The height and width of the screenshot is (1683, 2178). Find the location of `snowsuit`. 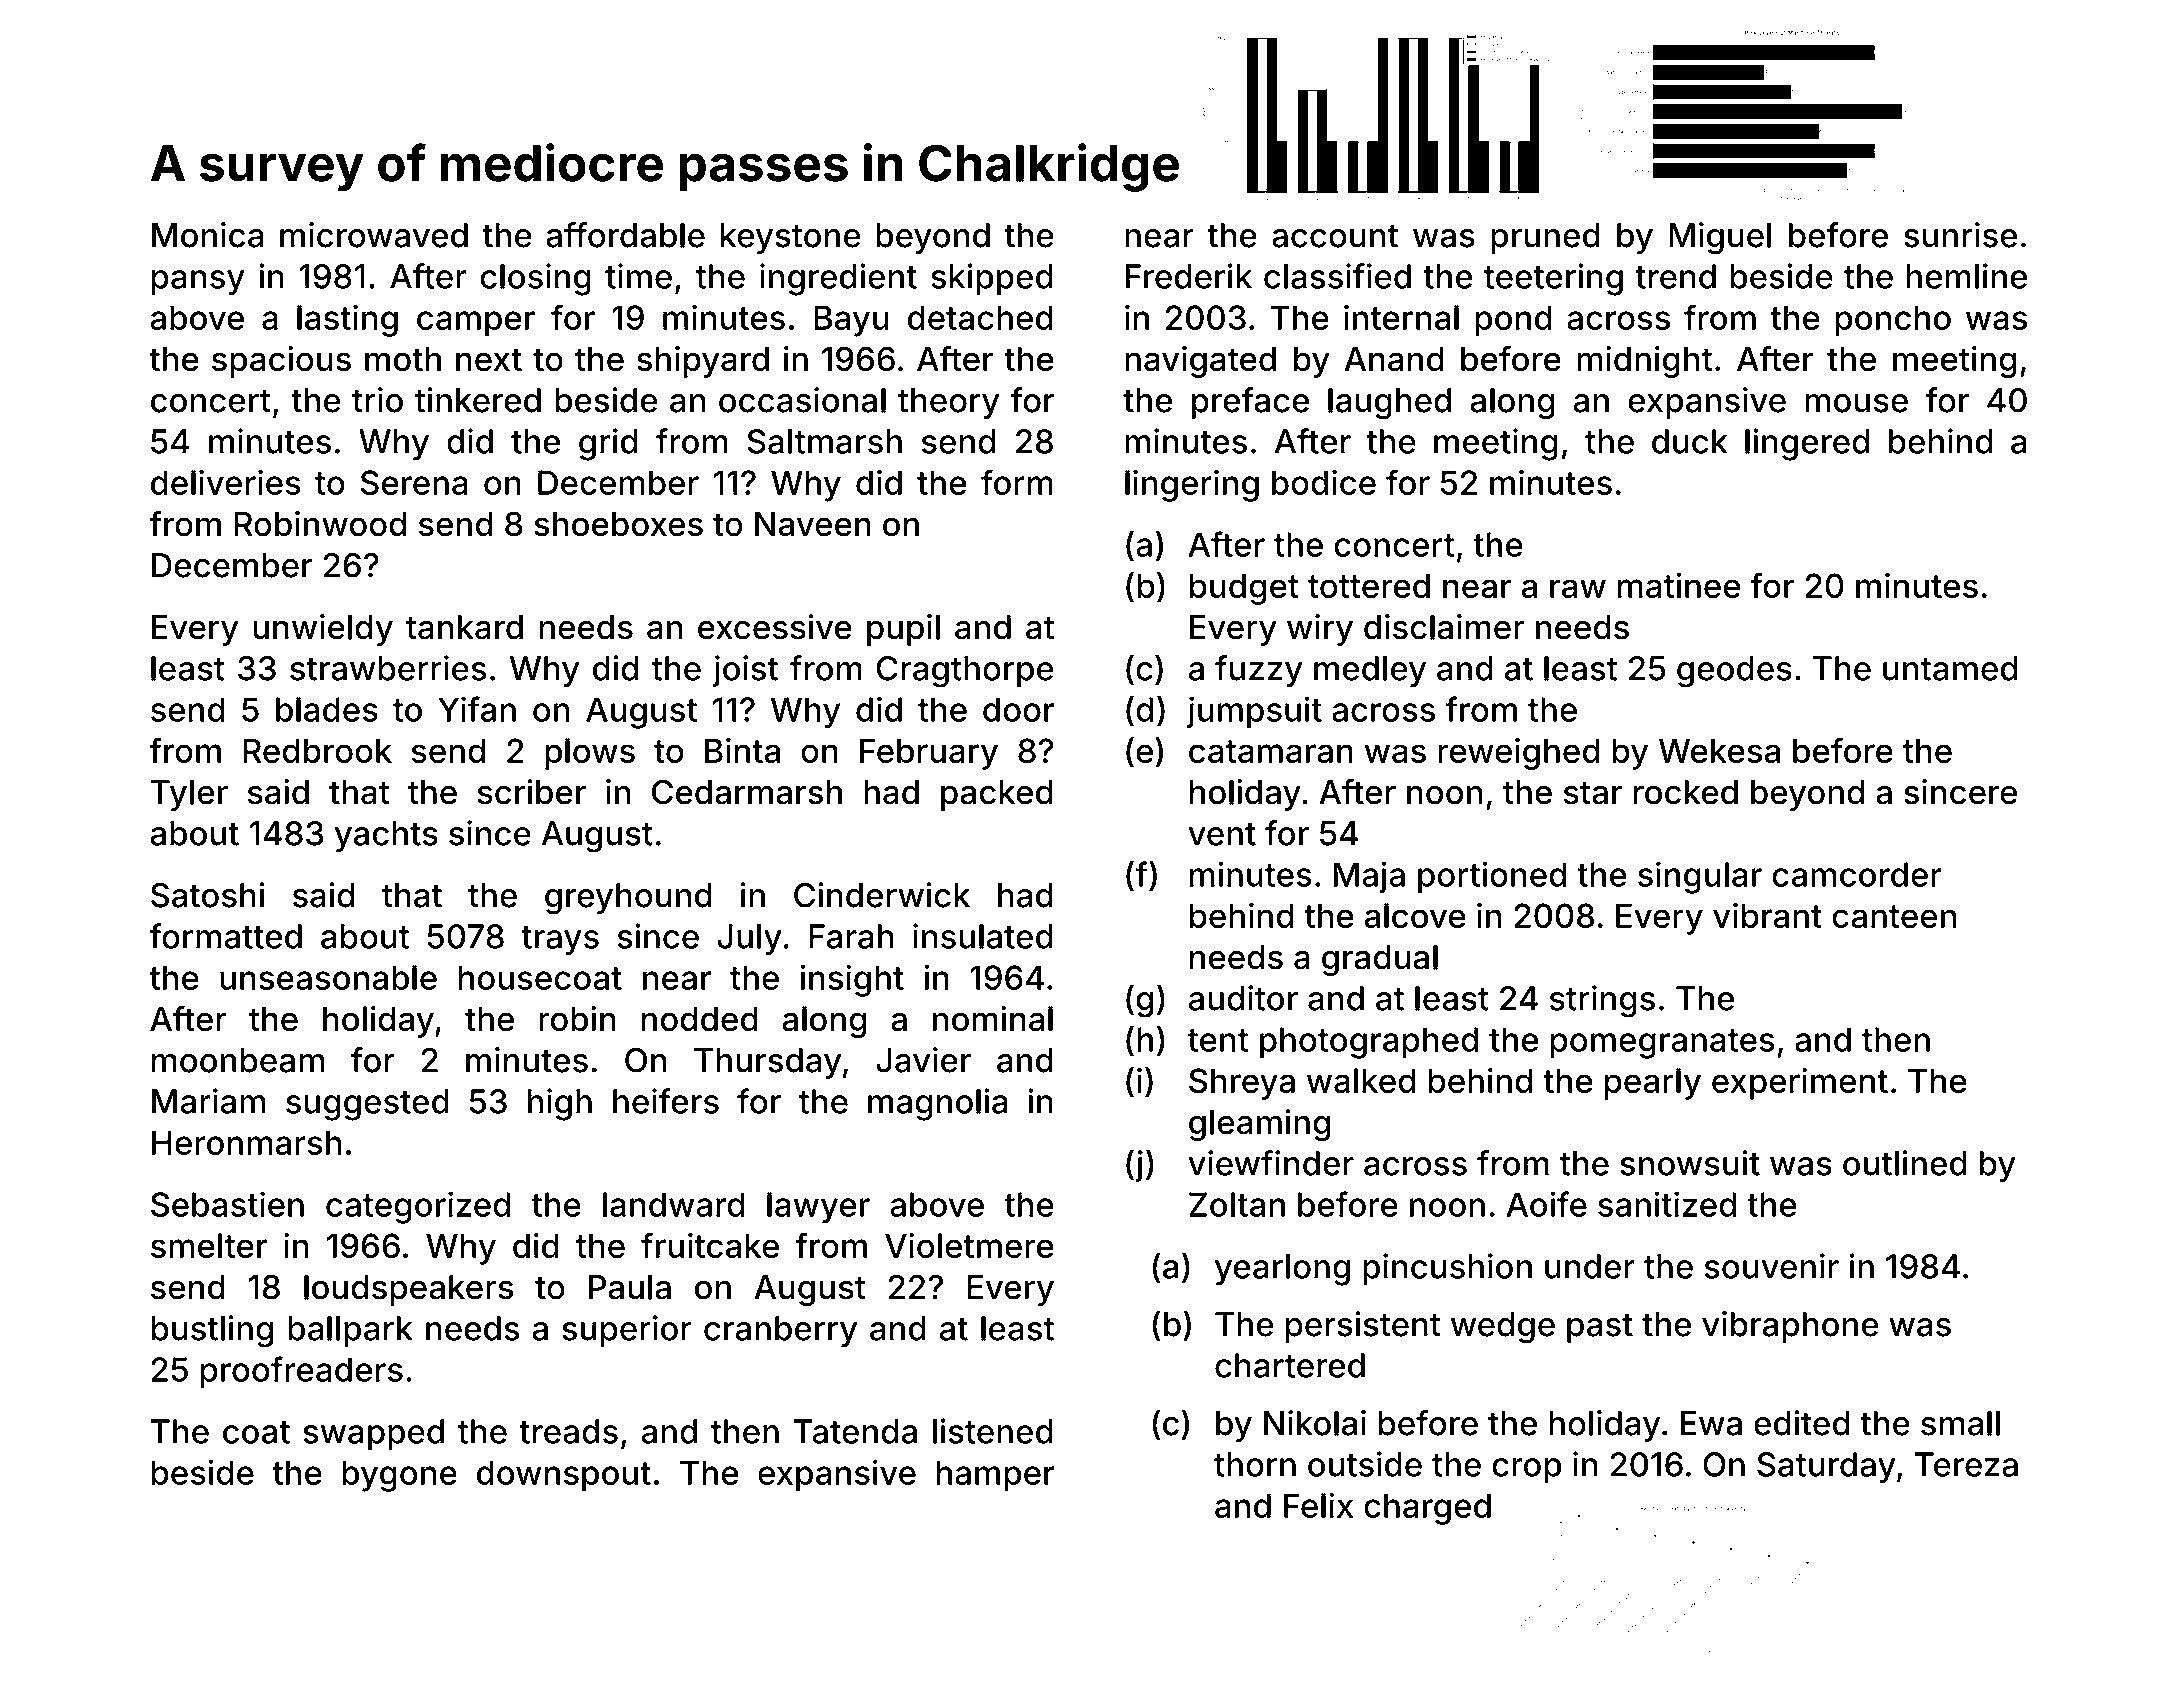

snowsuit is located at coordinates (1690, 1163).
